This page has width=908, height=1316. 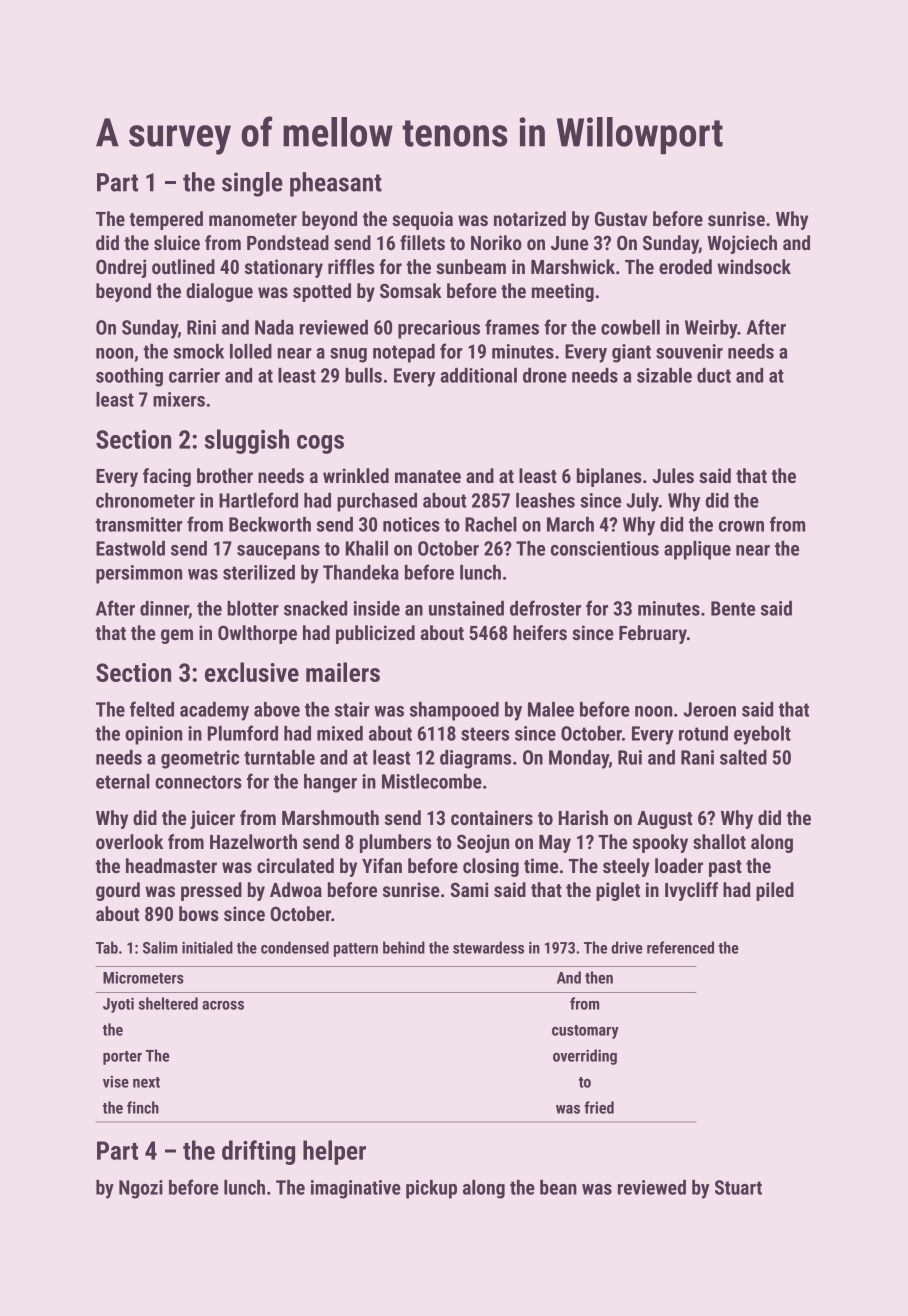 I want to click on Seojun, so click(x=483, y=843).
